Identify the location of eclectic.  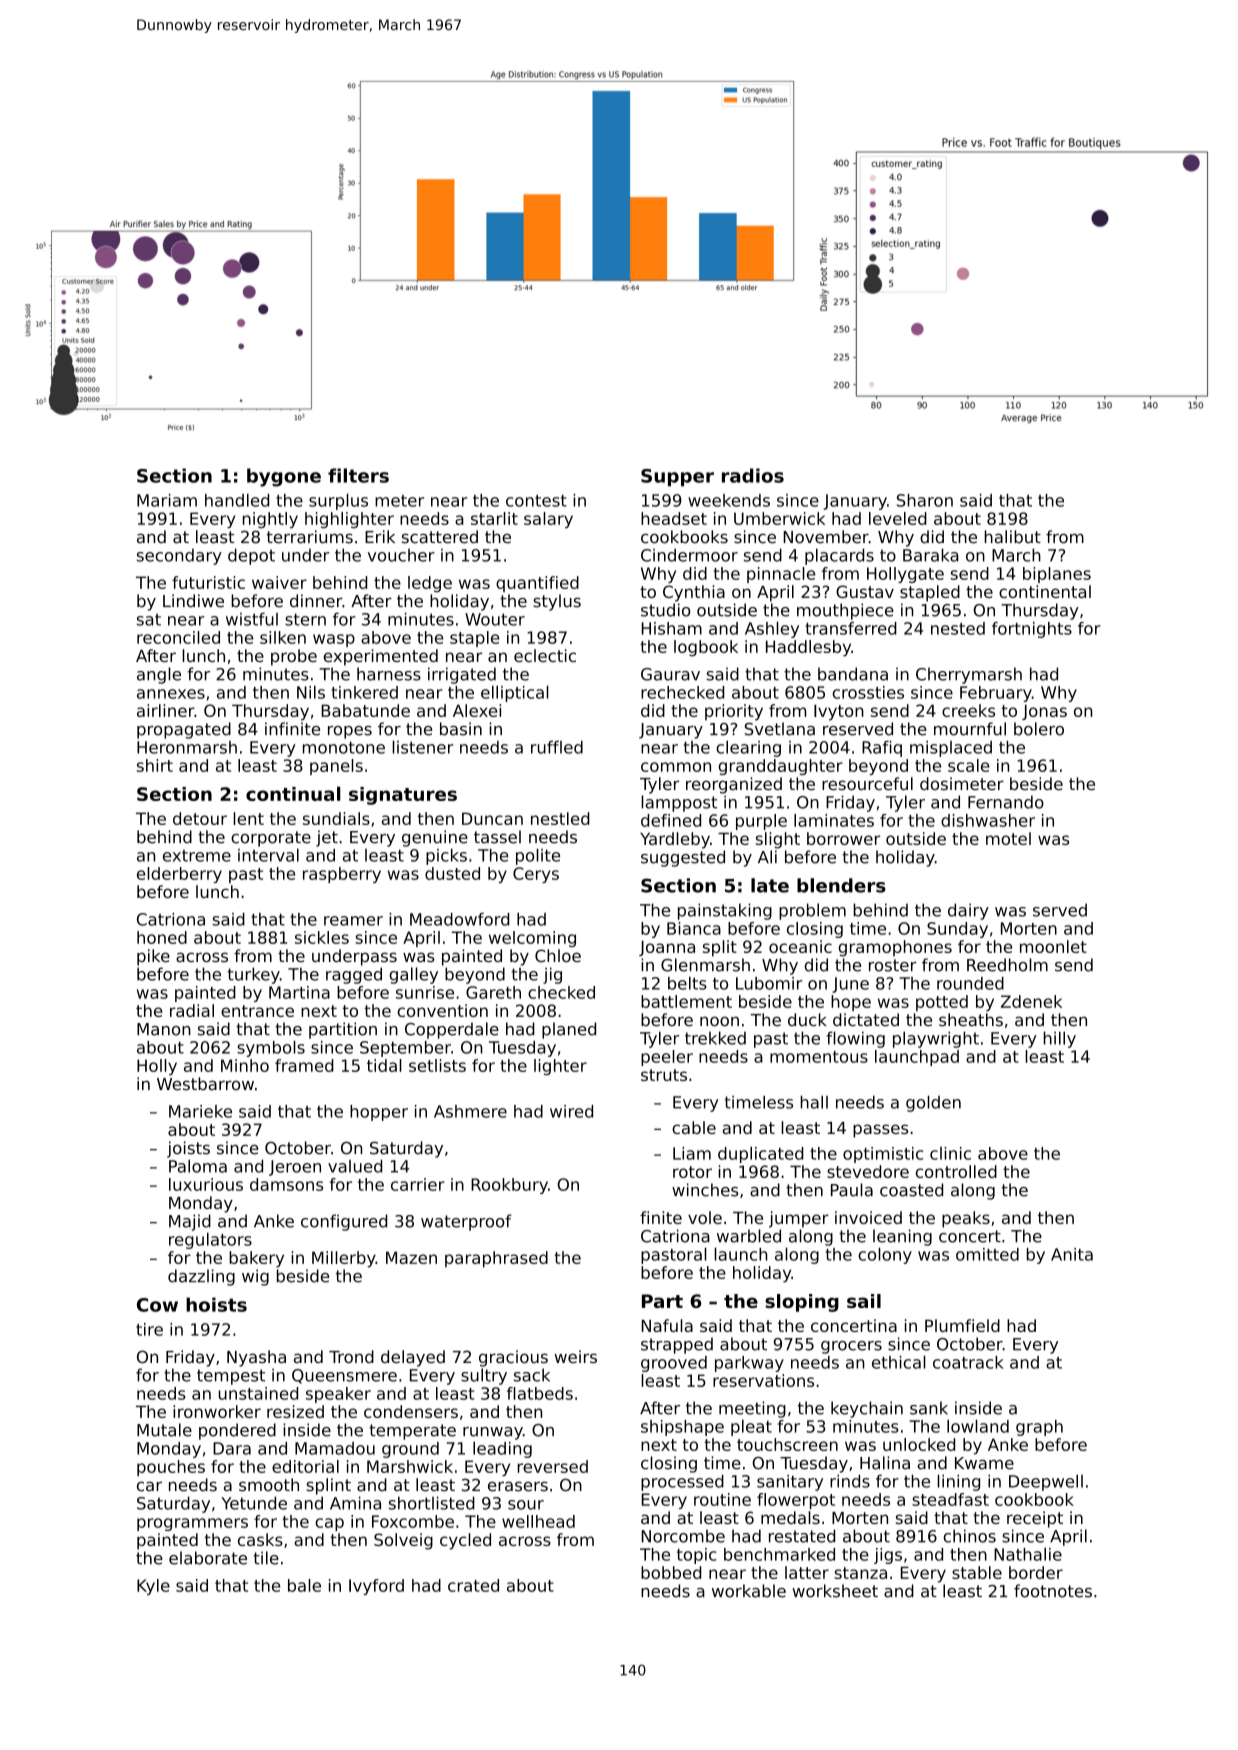
(545, 655).
